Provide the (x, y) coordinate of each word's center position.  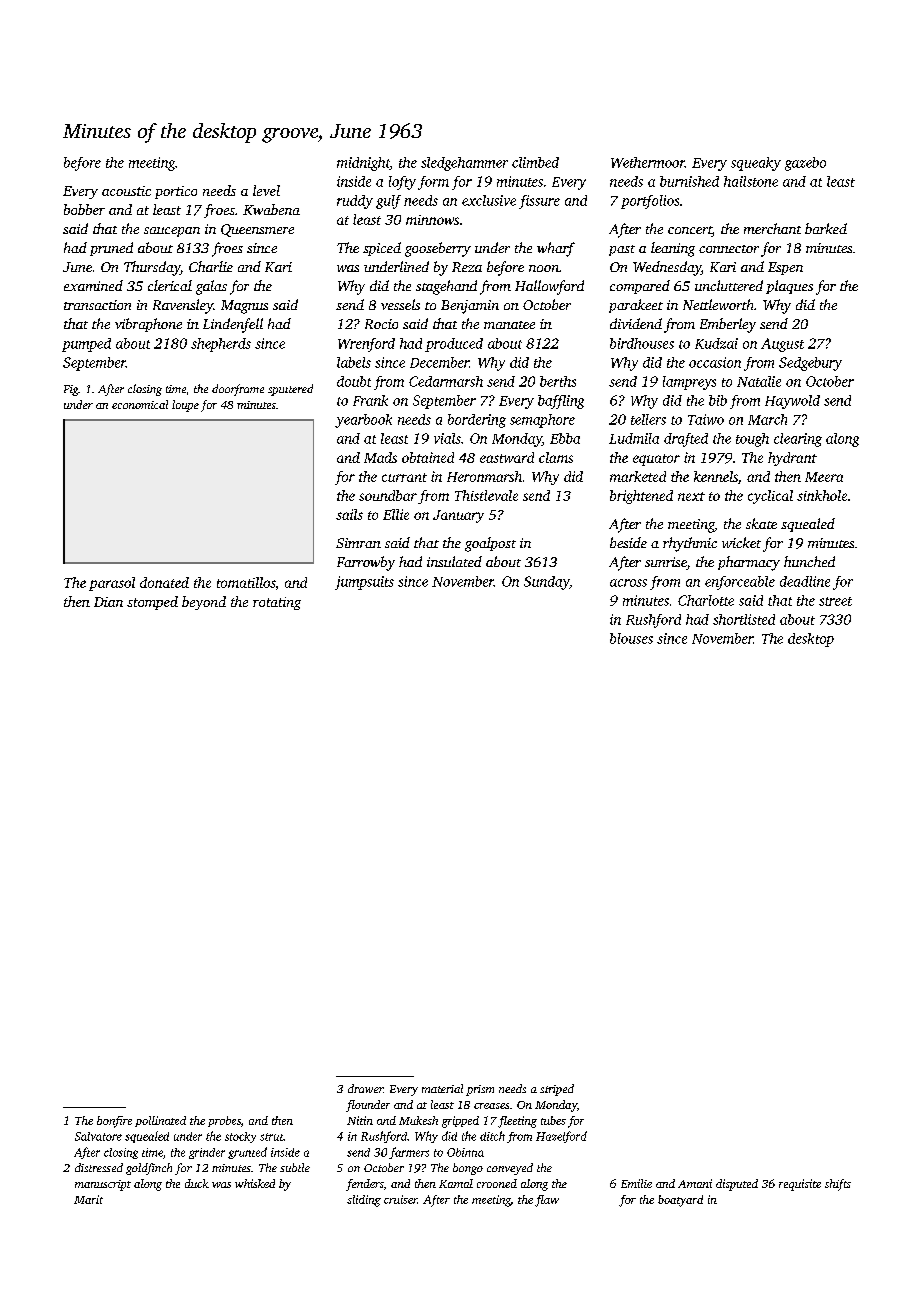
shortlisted (744, 619)
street (835, 601)
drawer (365, 1088)
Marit (88, 1199)
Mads (380, 457)
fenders (365, 1185)
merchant (772, 228)
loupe (185, 406)
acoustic (126, 191)
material (442, 1088)
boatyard (680, 1201)
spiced (382, 249)
